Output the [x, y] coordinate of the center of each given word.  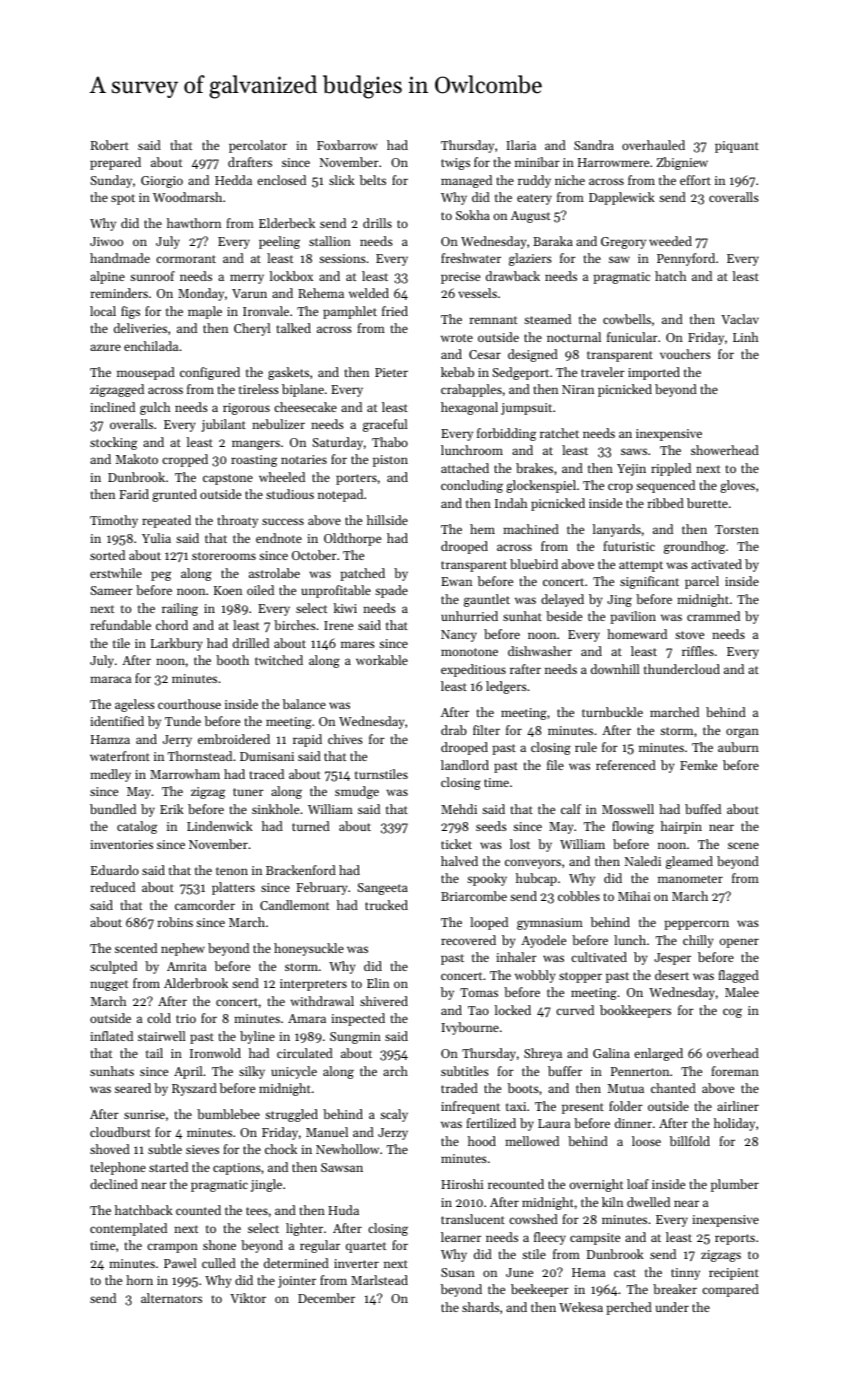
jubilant [223, 425]
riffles [698, 651]
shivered [384, 1001]
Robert [110, 145]
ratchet [559, 433]
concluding [472, 486]
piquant [737, 147]
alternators [171, 1298]
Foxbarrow [347, 145]
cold [159, 1018]
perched [629, 1308]
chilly [698, 941]
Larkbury [176, 644]
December [326, 1298]
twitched [279, 660]
